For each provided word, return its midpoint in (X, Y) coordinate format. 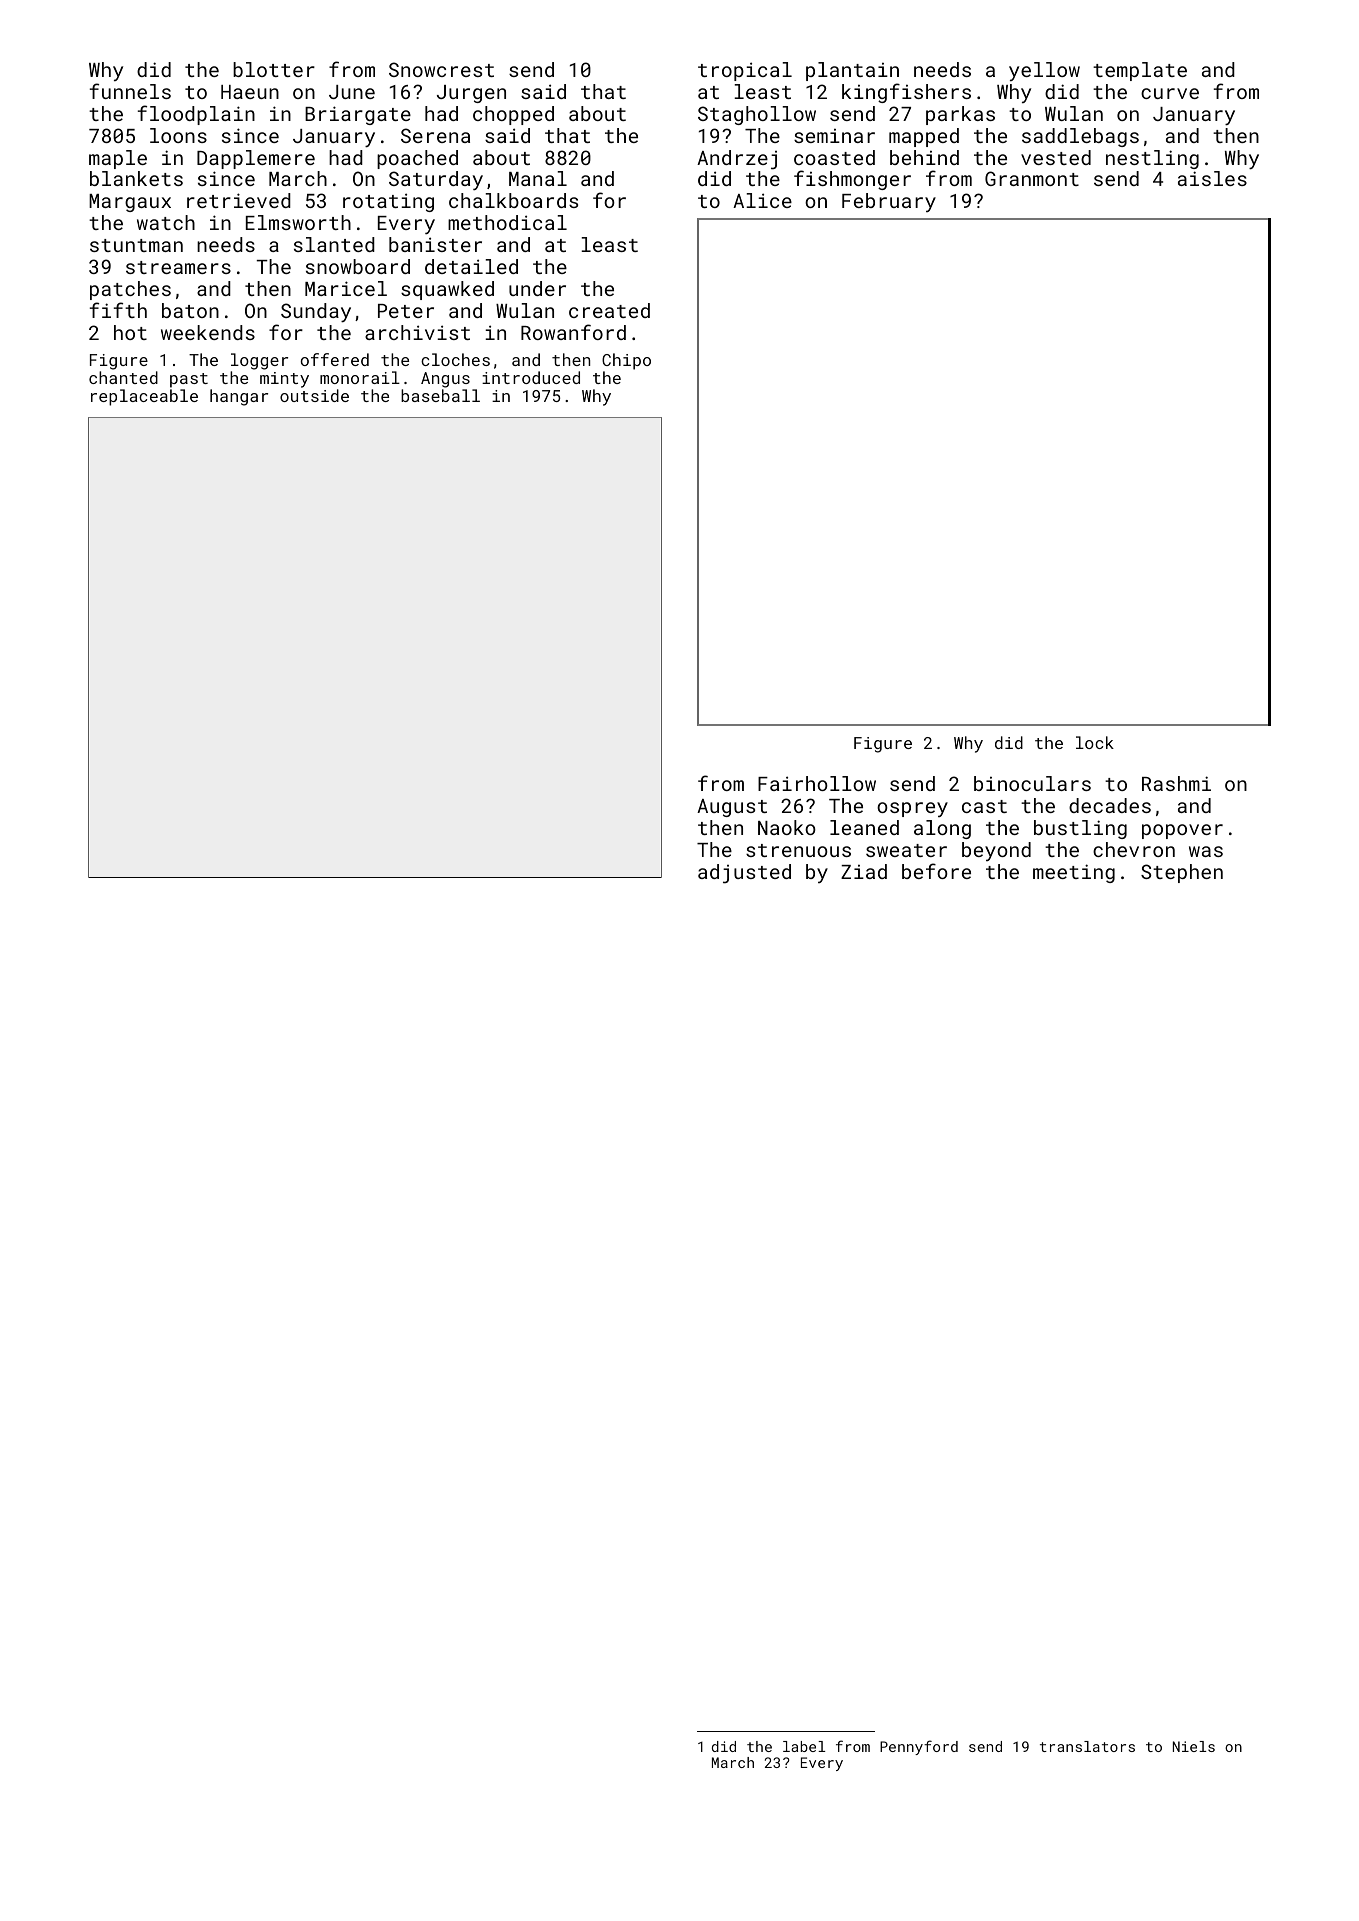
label (804, 1746)
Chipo (626, 361)
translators (1087, 1746)
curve (1170, 93)
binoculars (1032, 783)
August (732, 808)
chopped (513, 115)
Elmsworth (298, 222)
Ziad (864, 871)
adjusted (744, 874)
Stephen (1182, 873)
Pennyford (919, 1747)
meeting (1074, 873)
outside (314, 395)
